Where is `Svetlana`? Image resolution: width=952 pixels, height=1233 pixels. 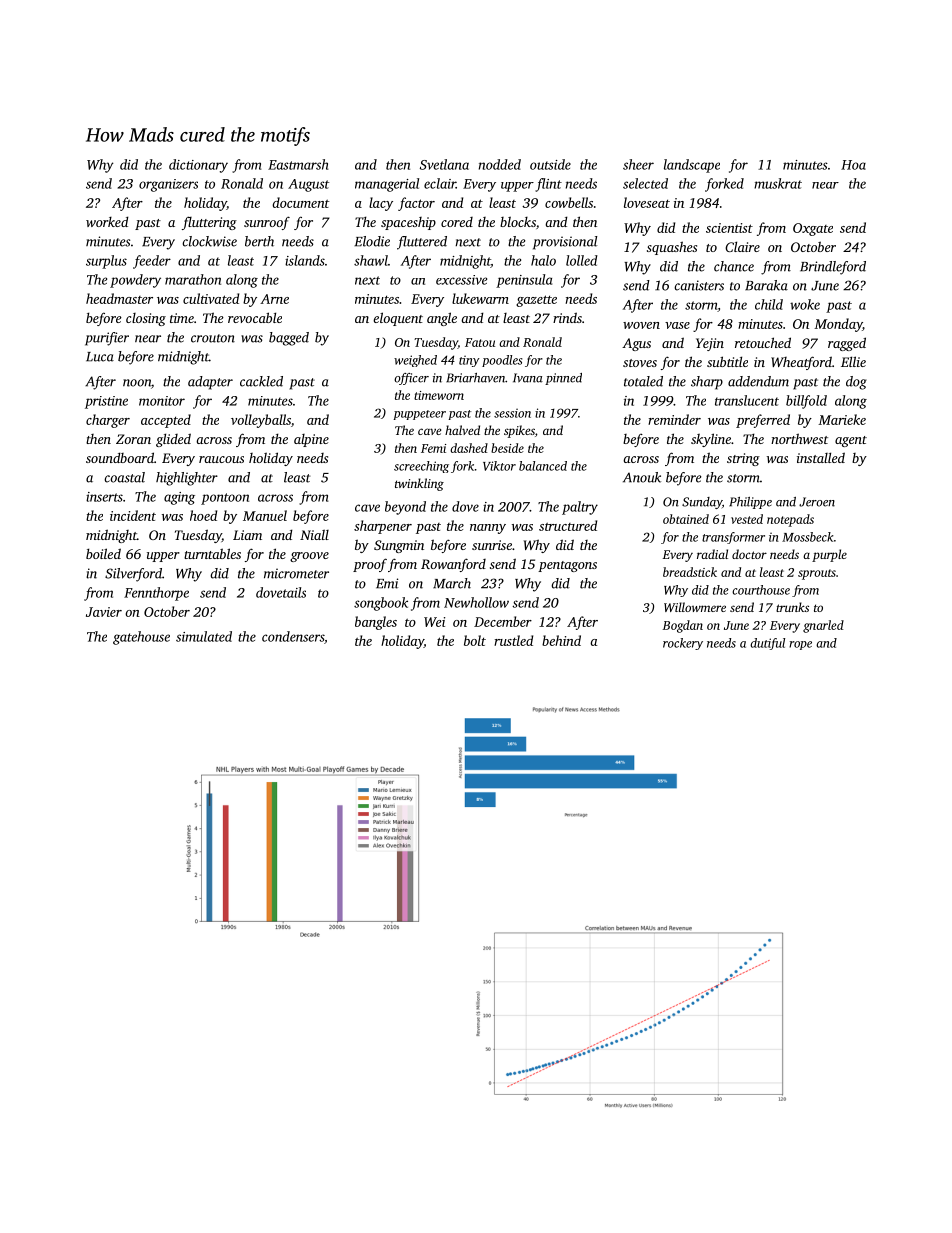 Svetlana is located at coordinates (444, 164).
